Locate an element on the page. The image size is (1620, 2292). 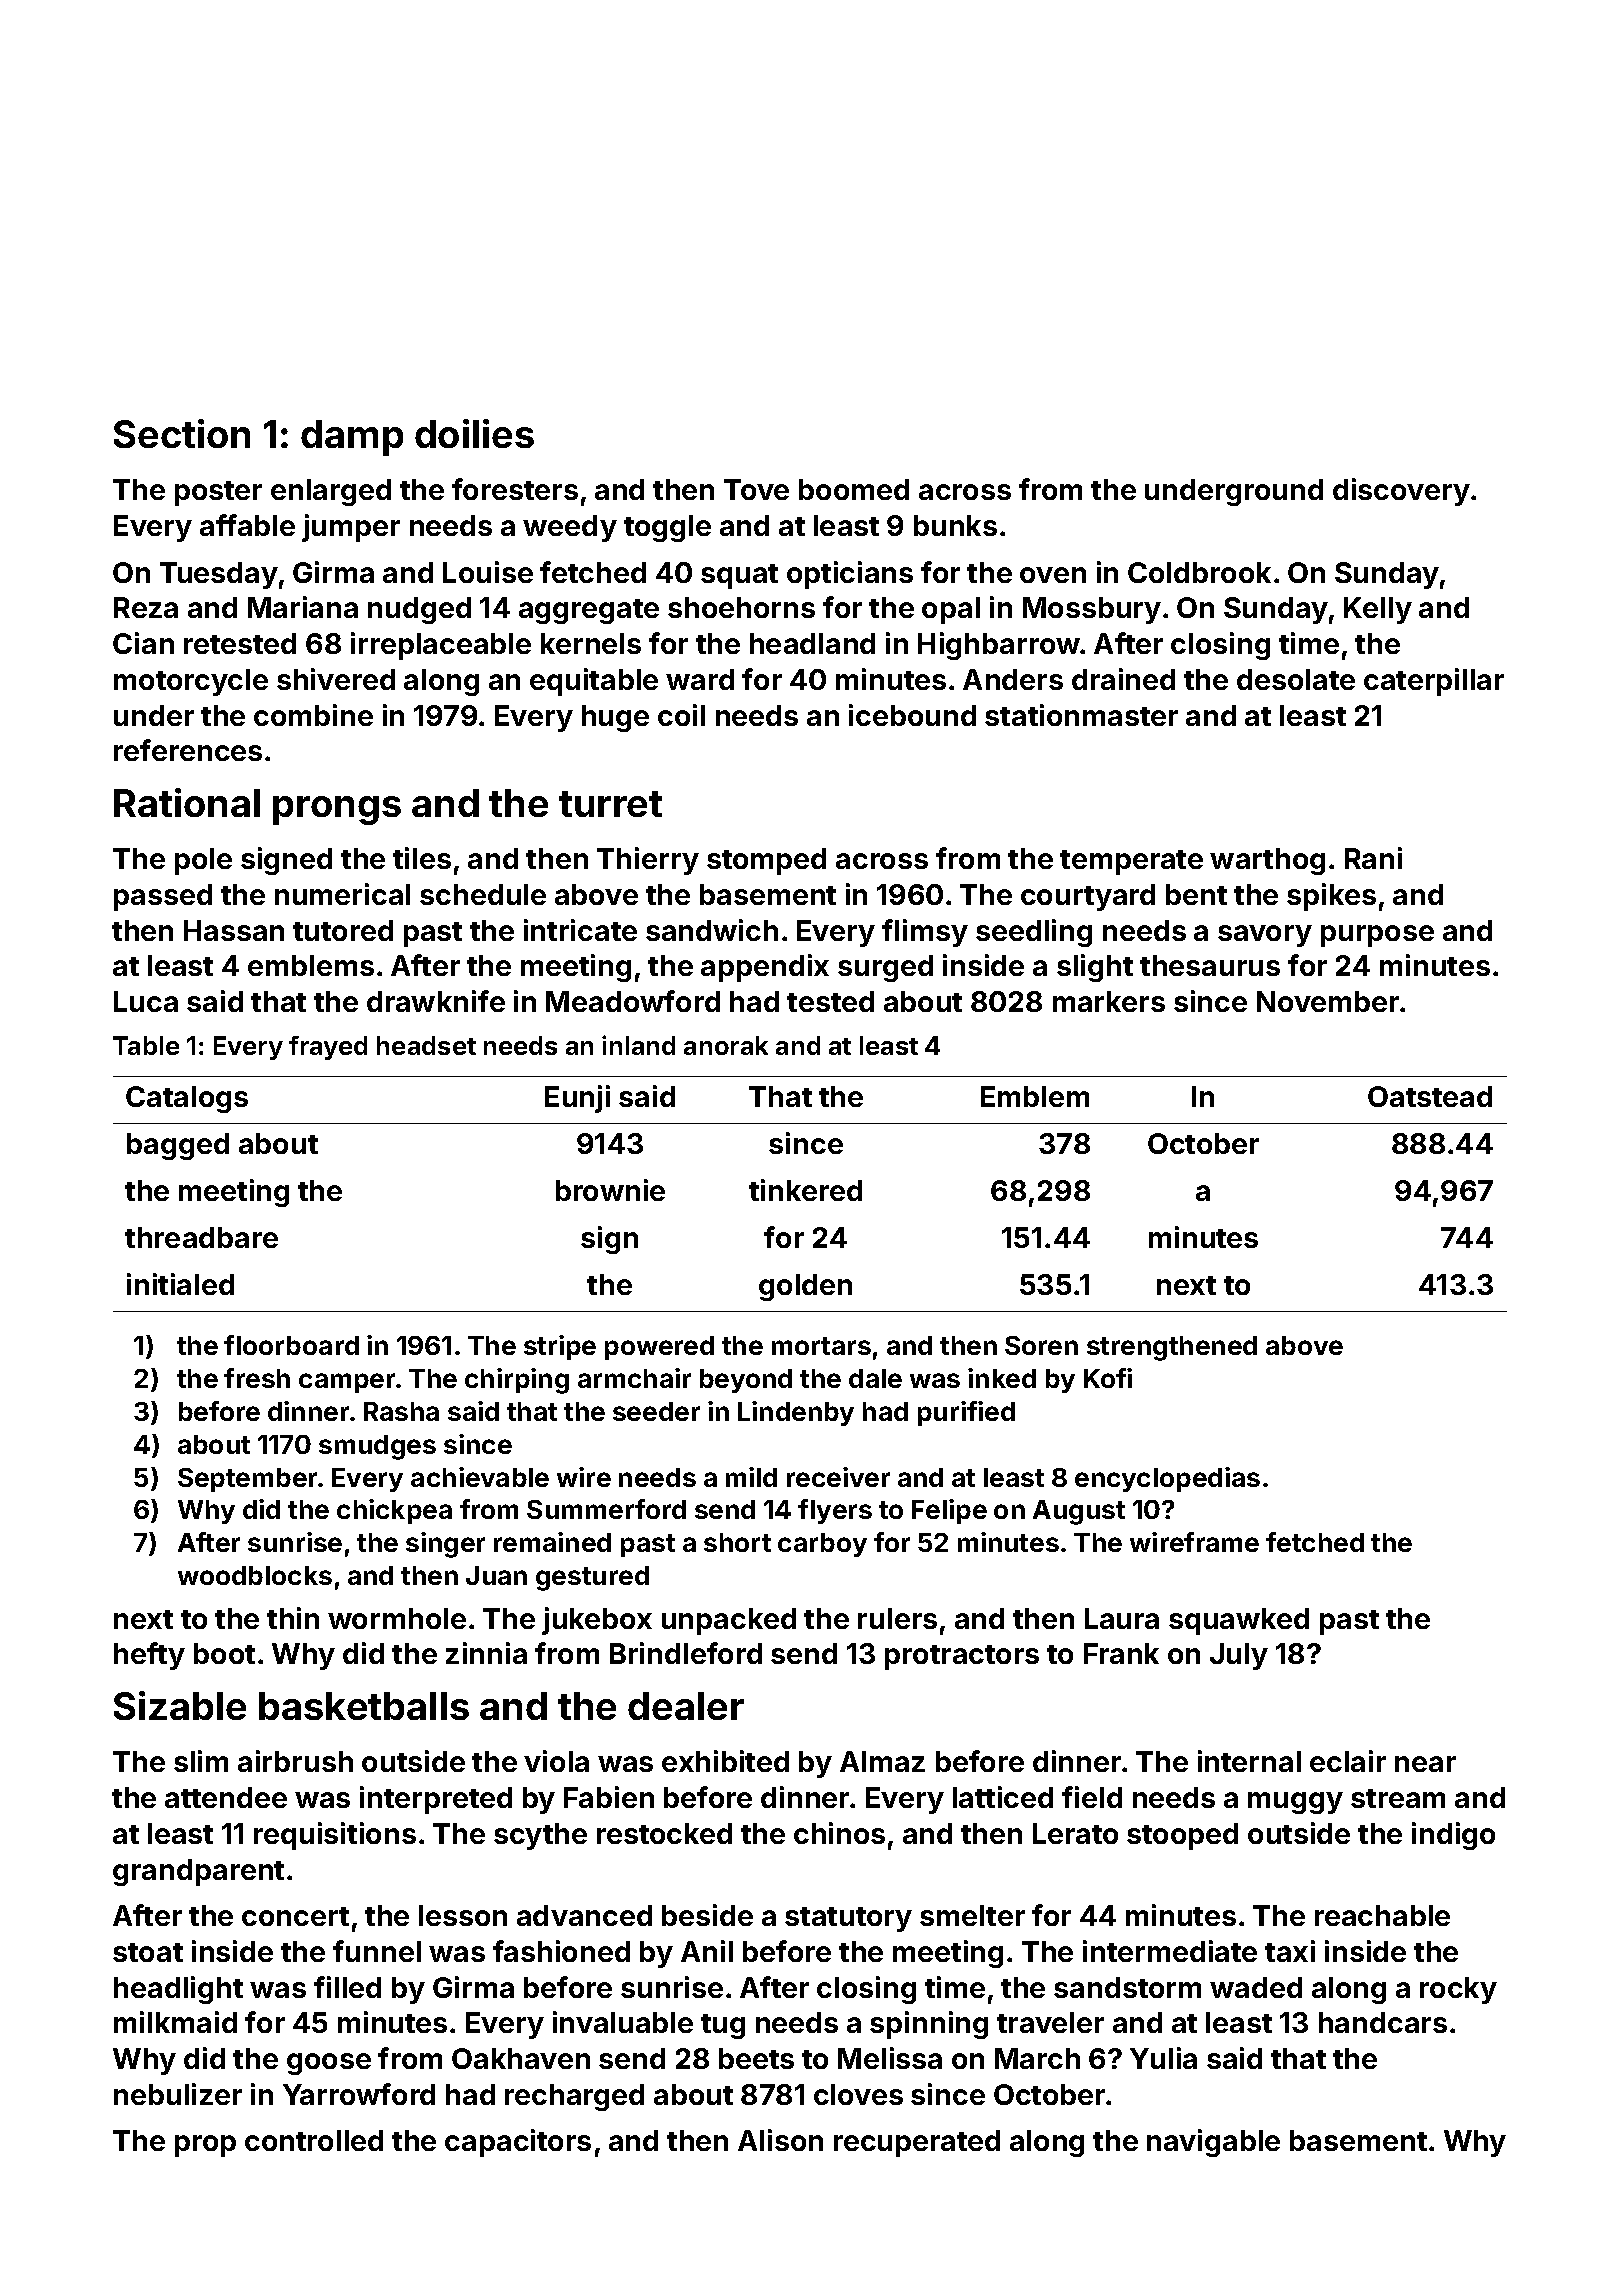
Section is located at coordinates (182, 433).
